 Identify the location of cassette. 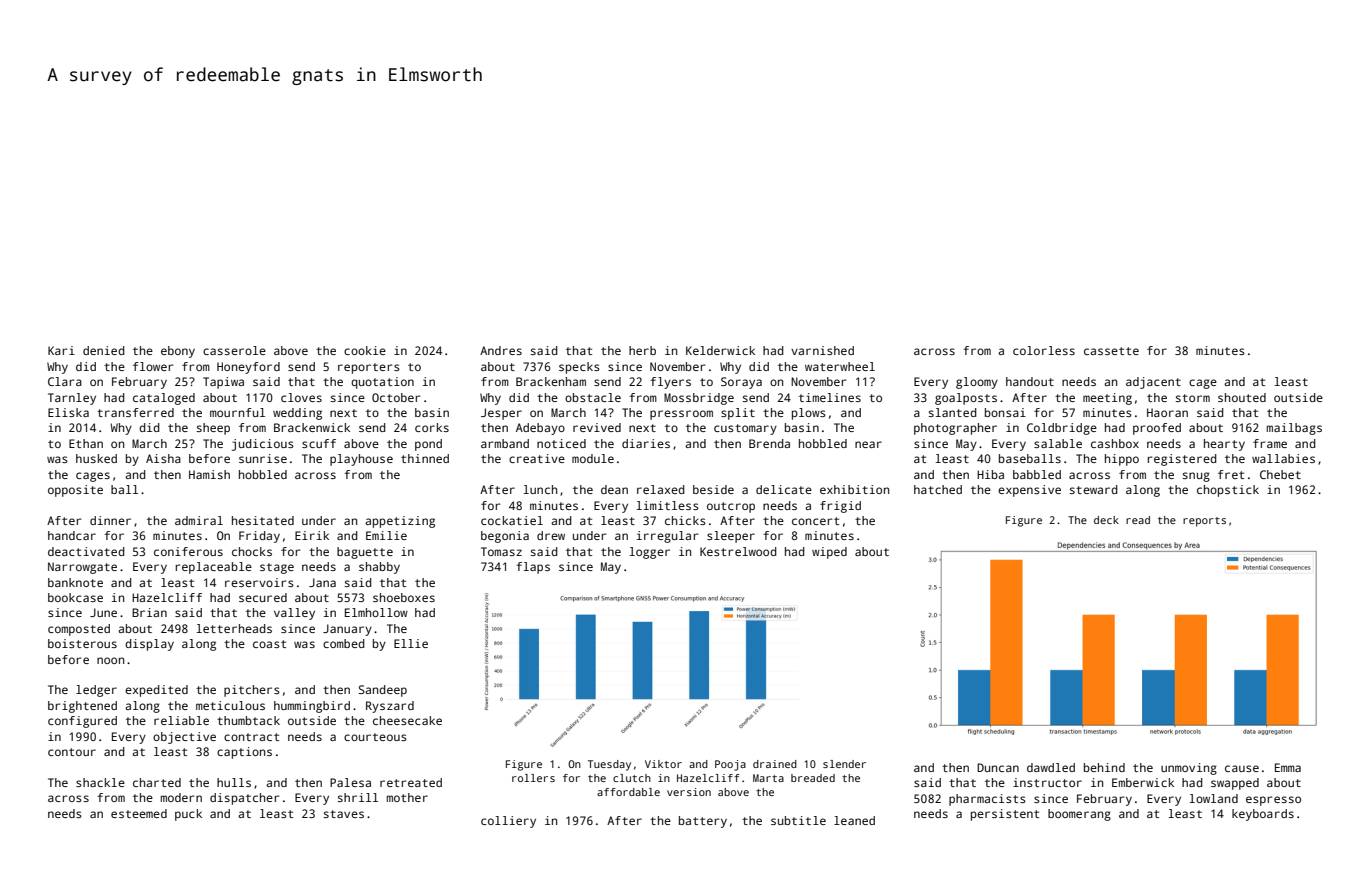
(1111, 351).
